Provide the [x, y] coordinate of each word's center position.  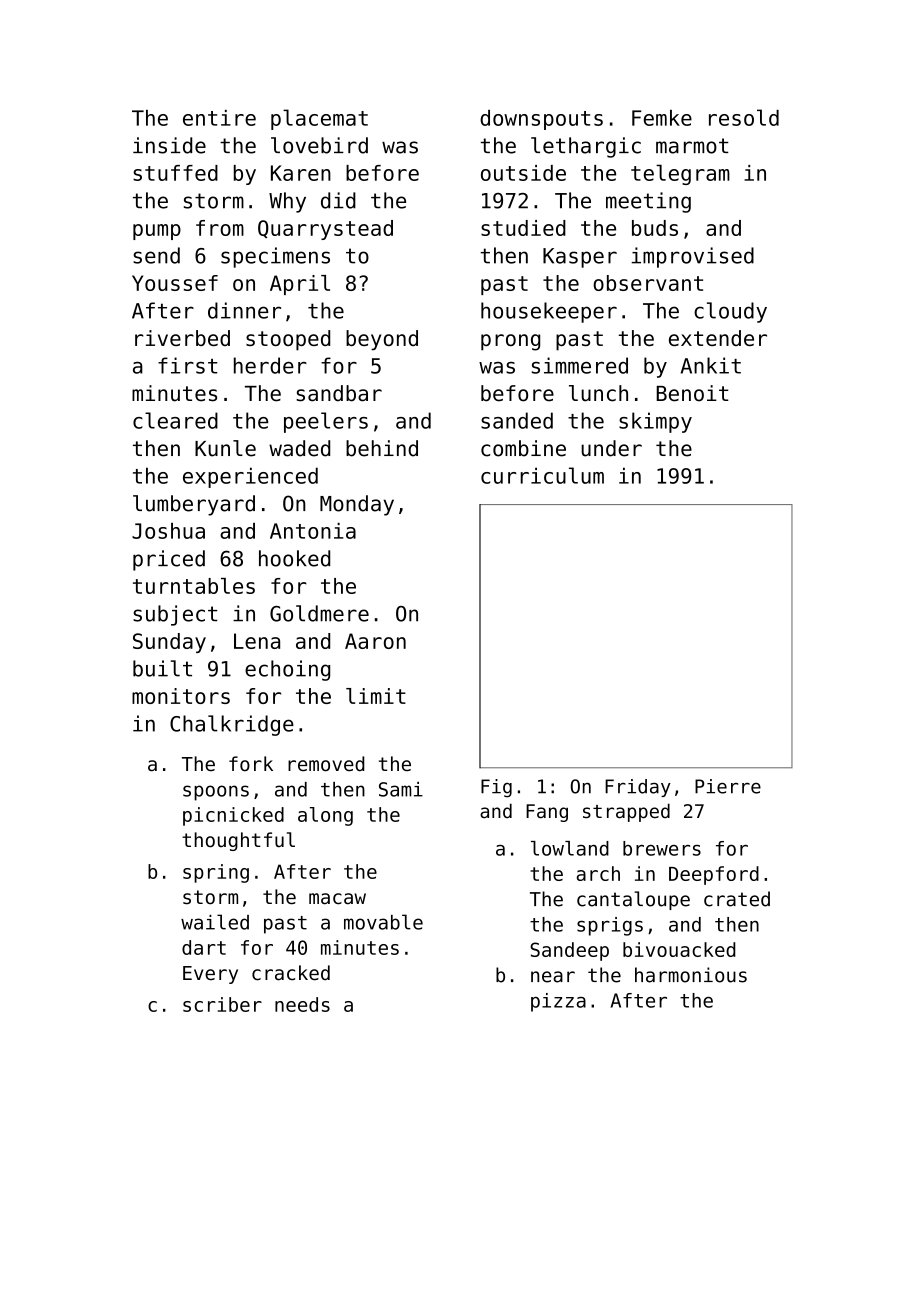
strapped [626, 812]
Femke [662, 118]
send [156, 255]
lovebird [319, 145]
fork [251, 764]
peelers [326, 422]
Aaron [375, 641]
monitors [181, 696]
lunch [598, 393]
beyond [382, 340]
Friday [638, 788]
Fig [496, 788]
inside [169, 145]
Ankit [711, 365]
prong [510, 342]
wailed [215, 922]
